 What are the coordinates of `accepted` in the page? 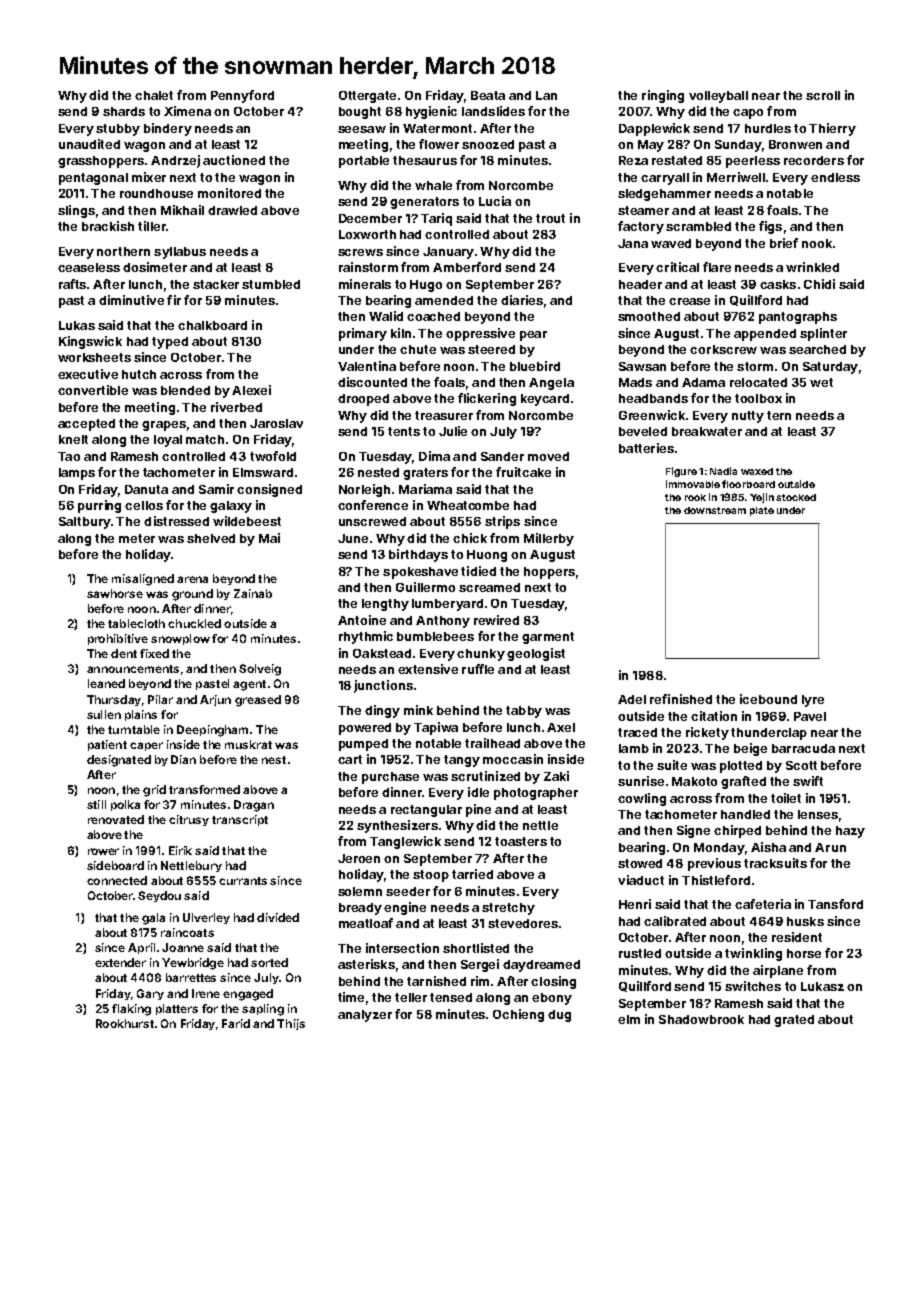 It's located at (86, 425).
